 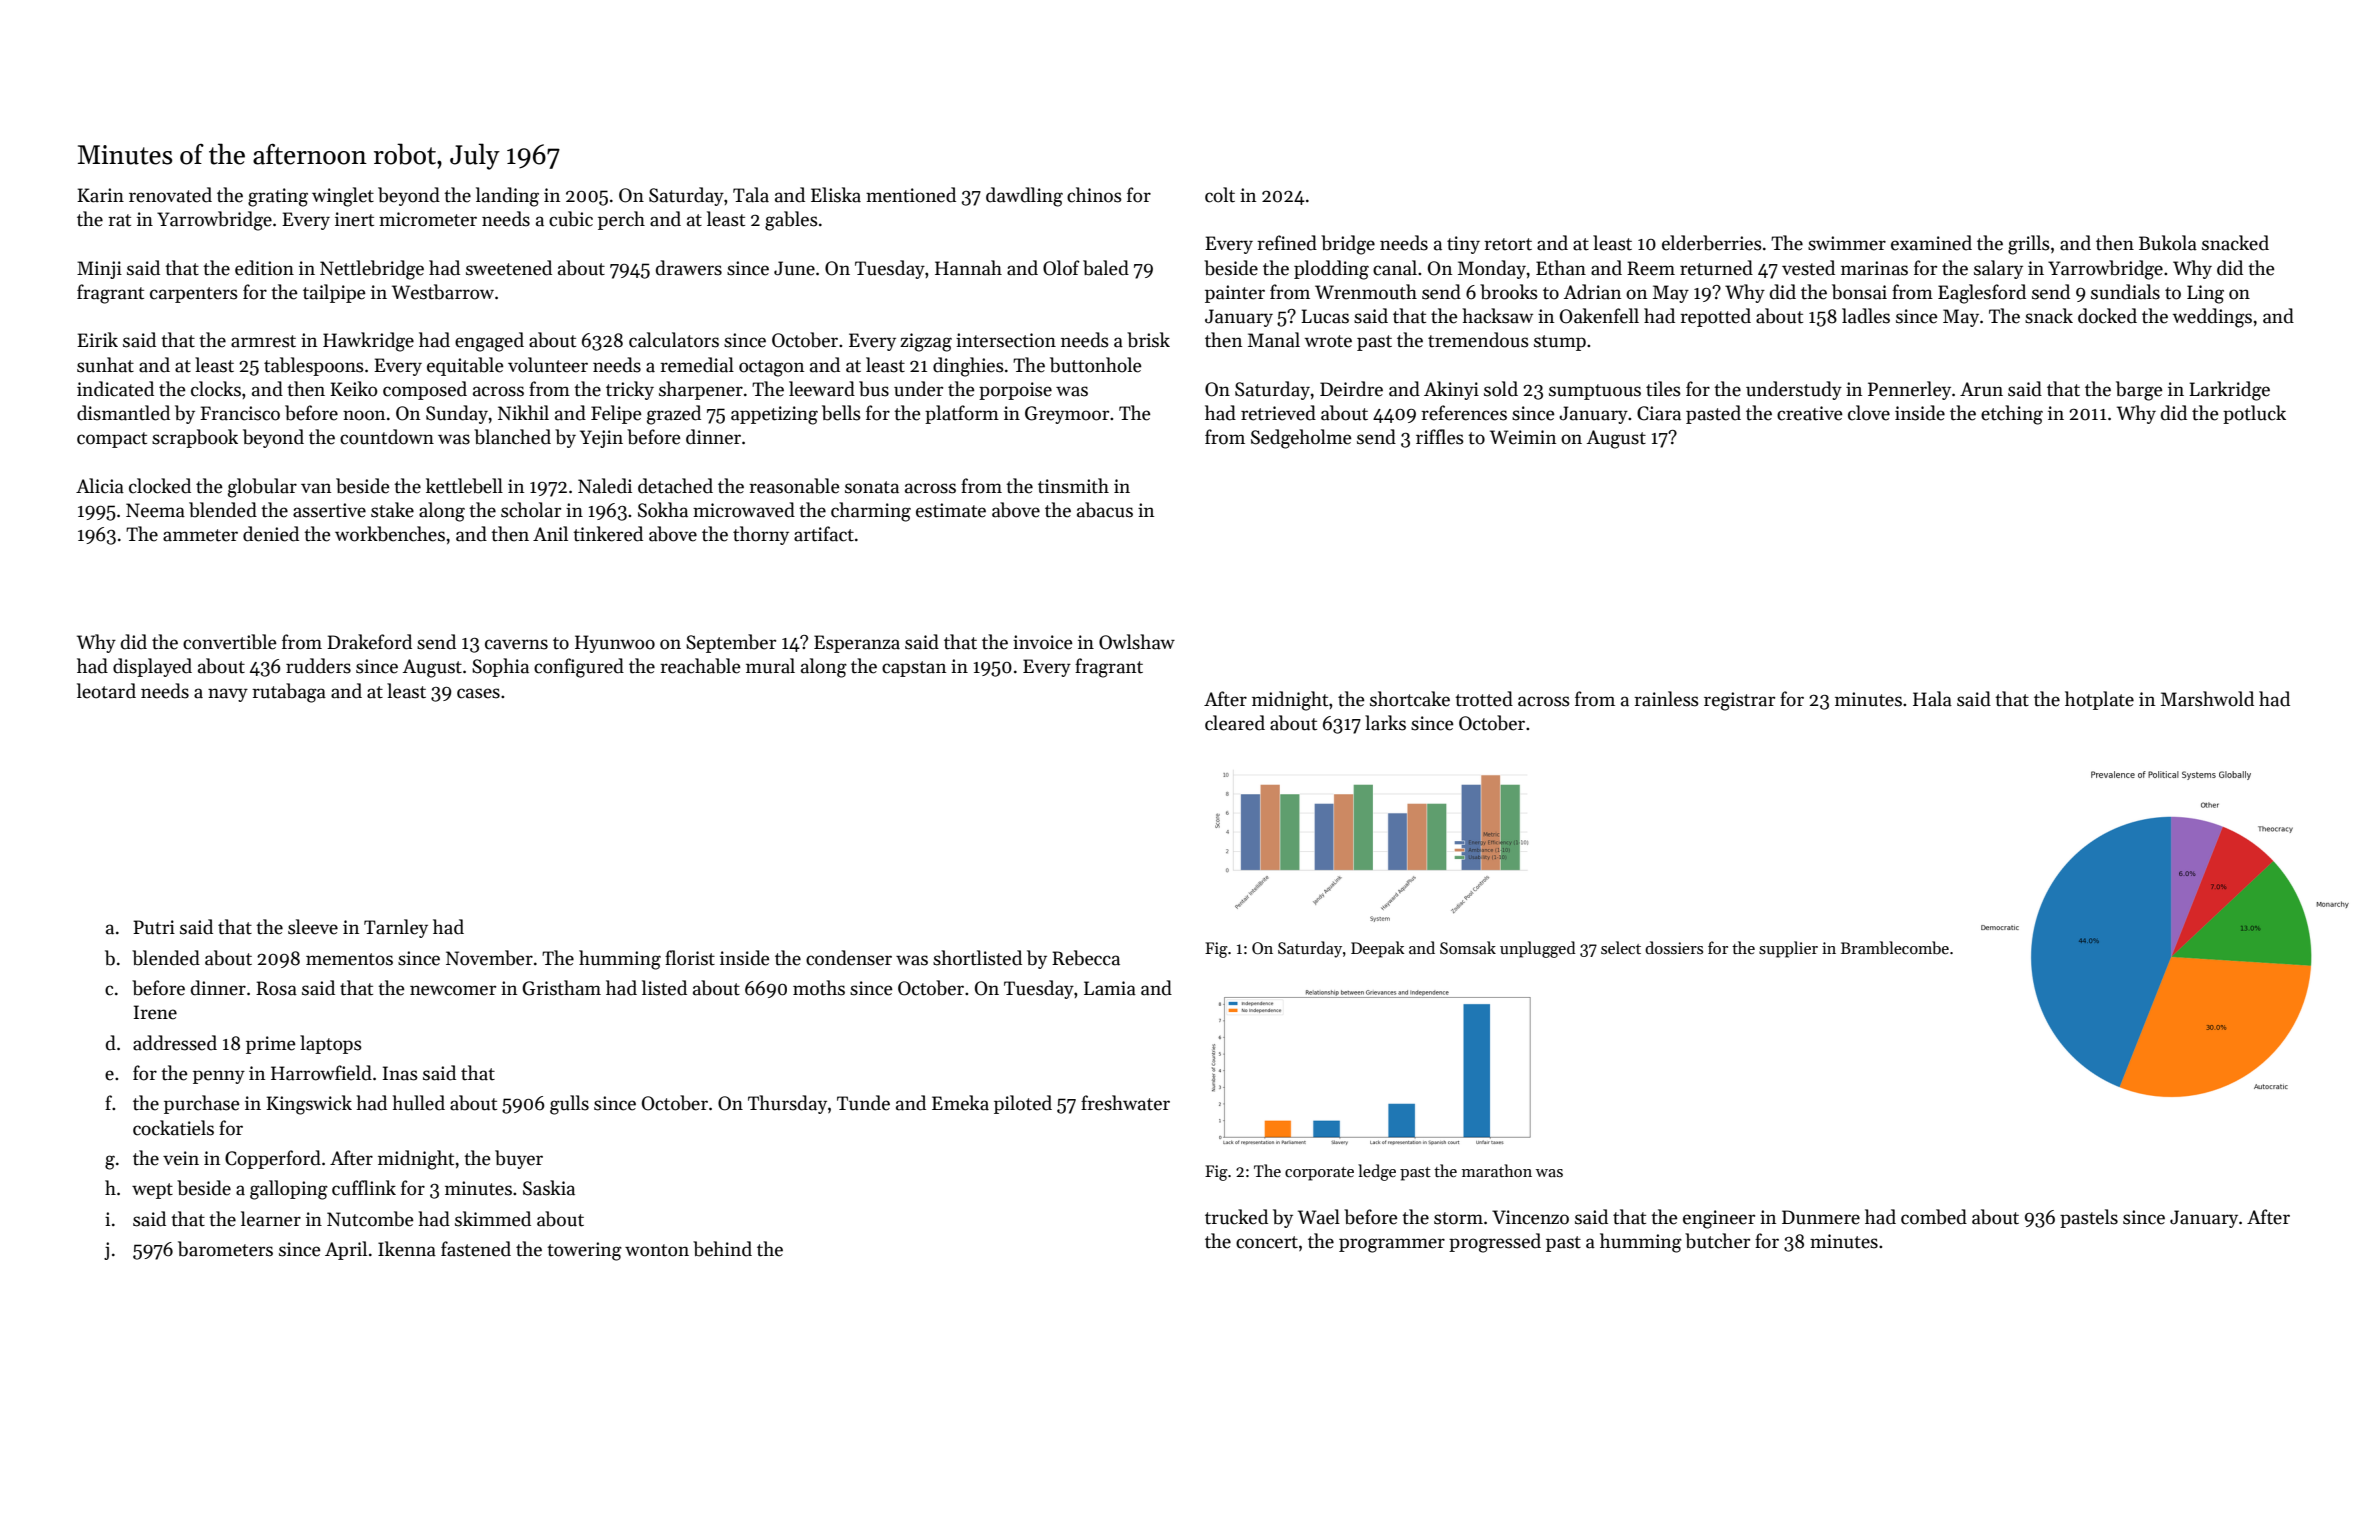 What do you see at coordinates (1110, 988) in the document?
I see `Lamia` at bounding box center [1110, 988].
